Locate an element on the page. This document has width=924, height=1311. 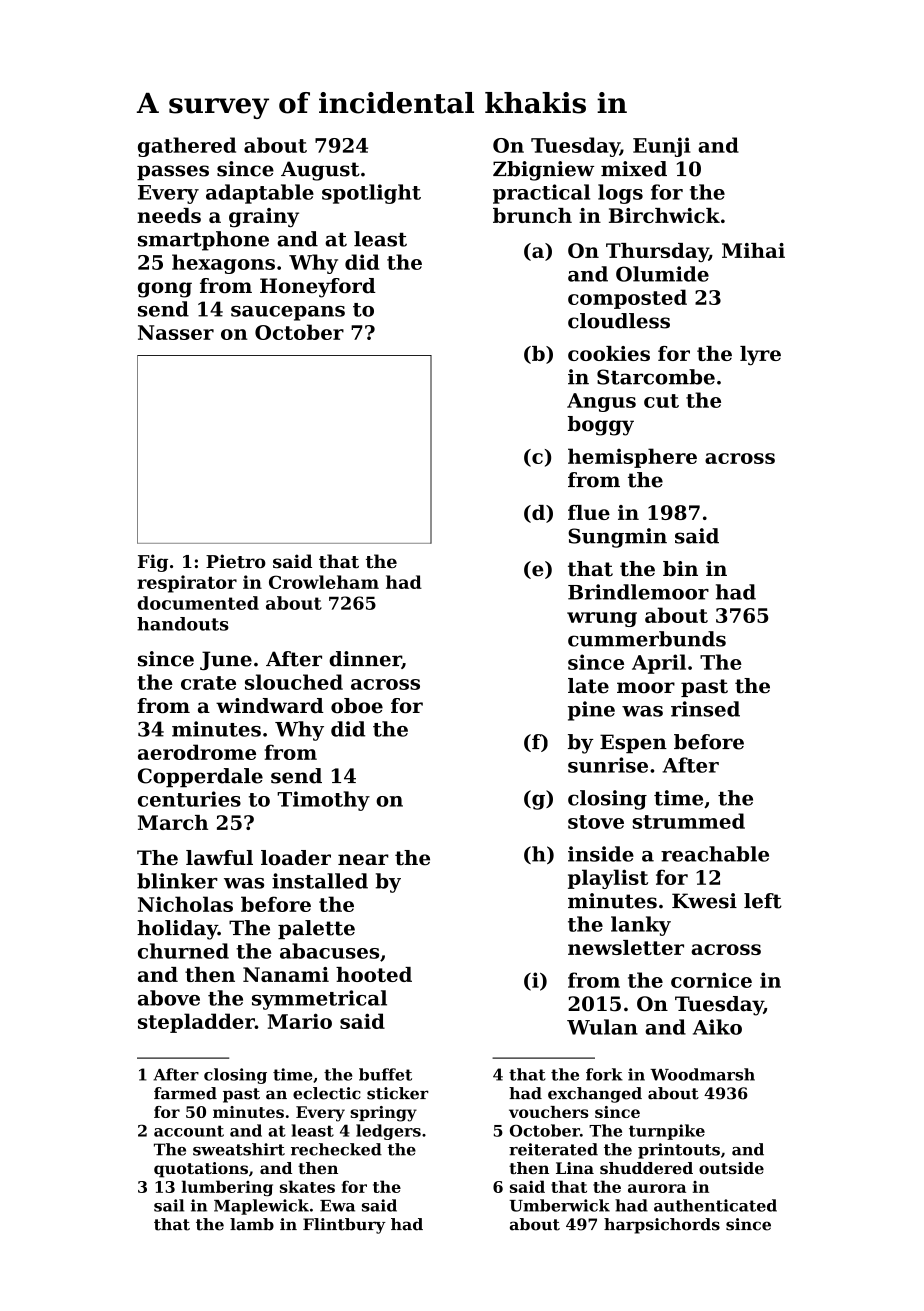
Umberwick is located at coordinates (559, 1205).
